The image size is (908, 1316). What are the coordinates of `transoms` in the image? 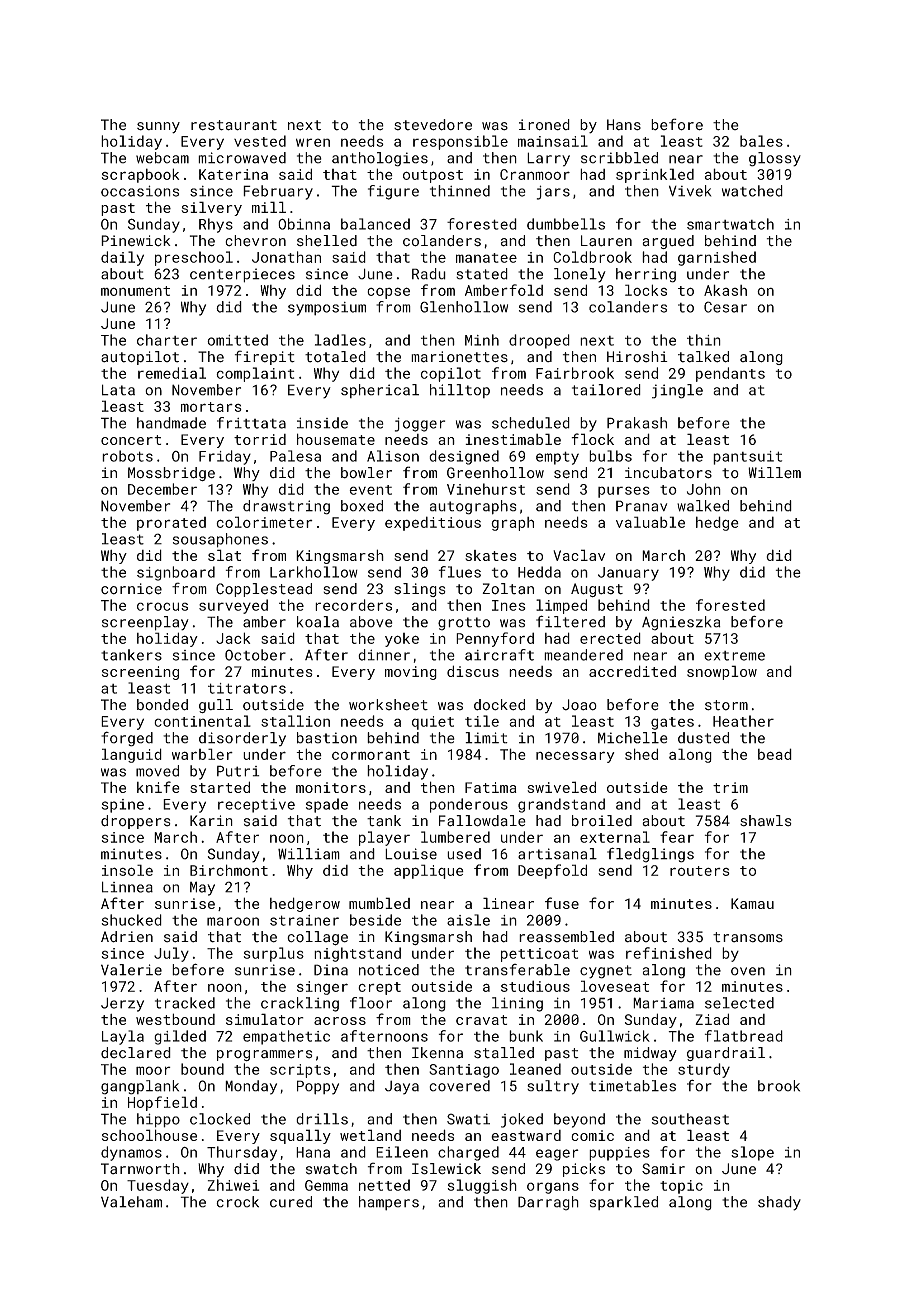 It's located at (748, 937).
